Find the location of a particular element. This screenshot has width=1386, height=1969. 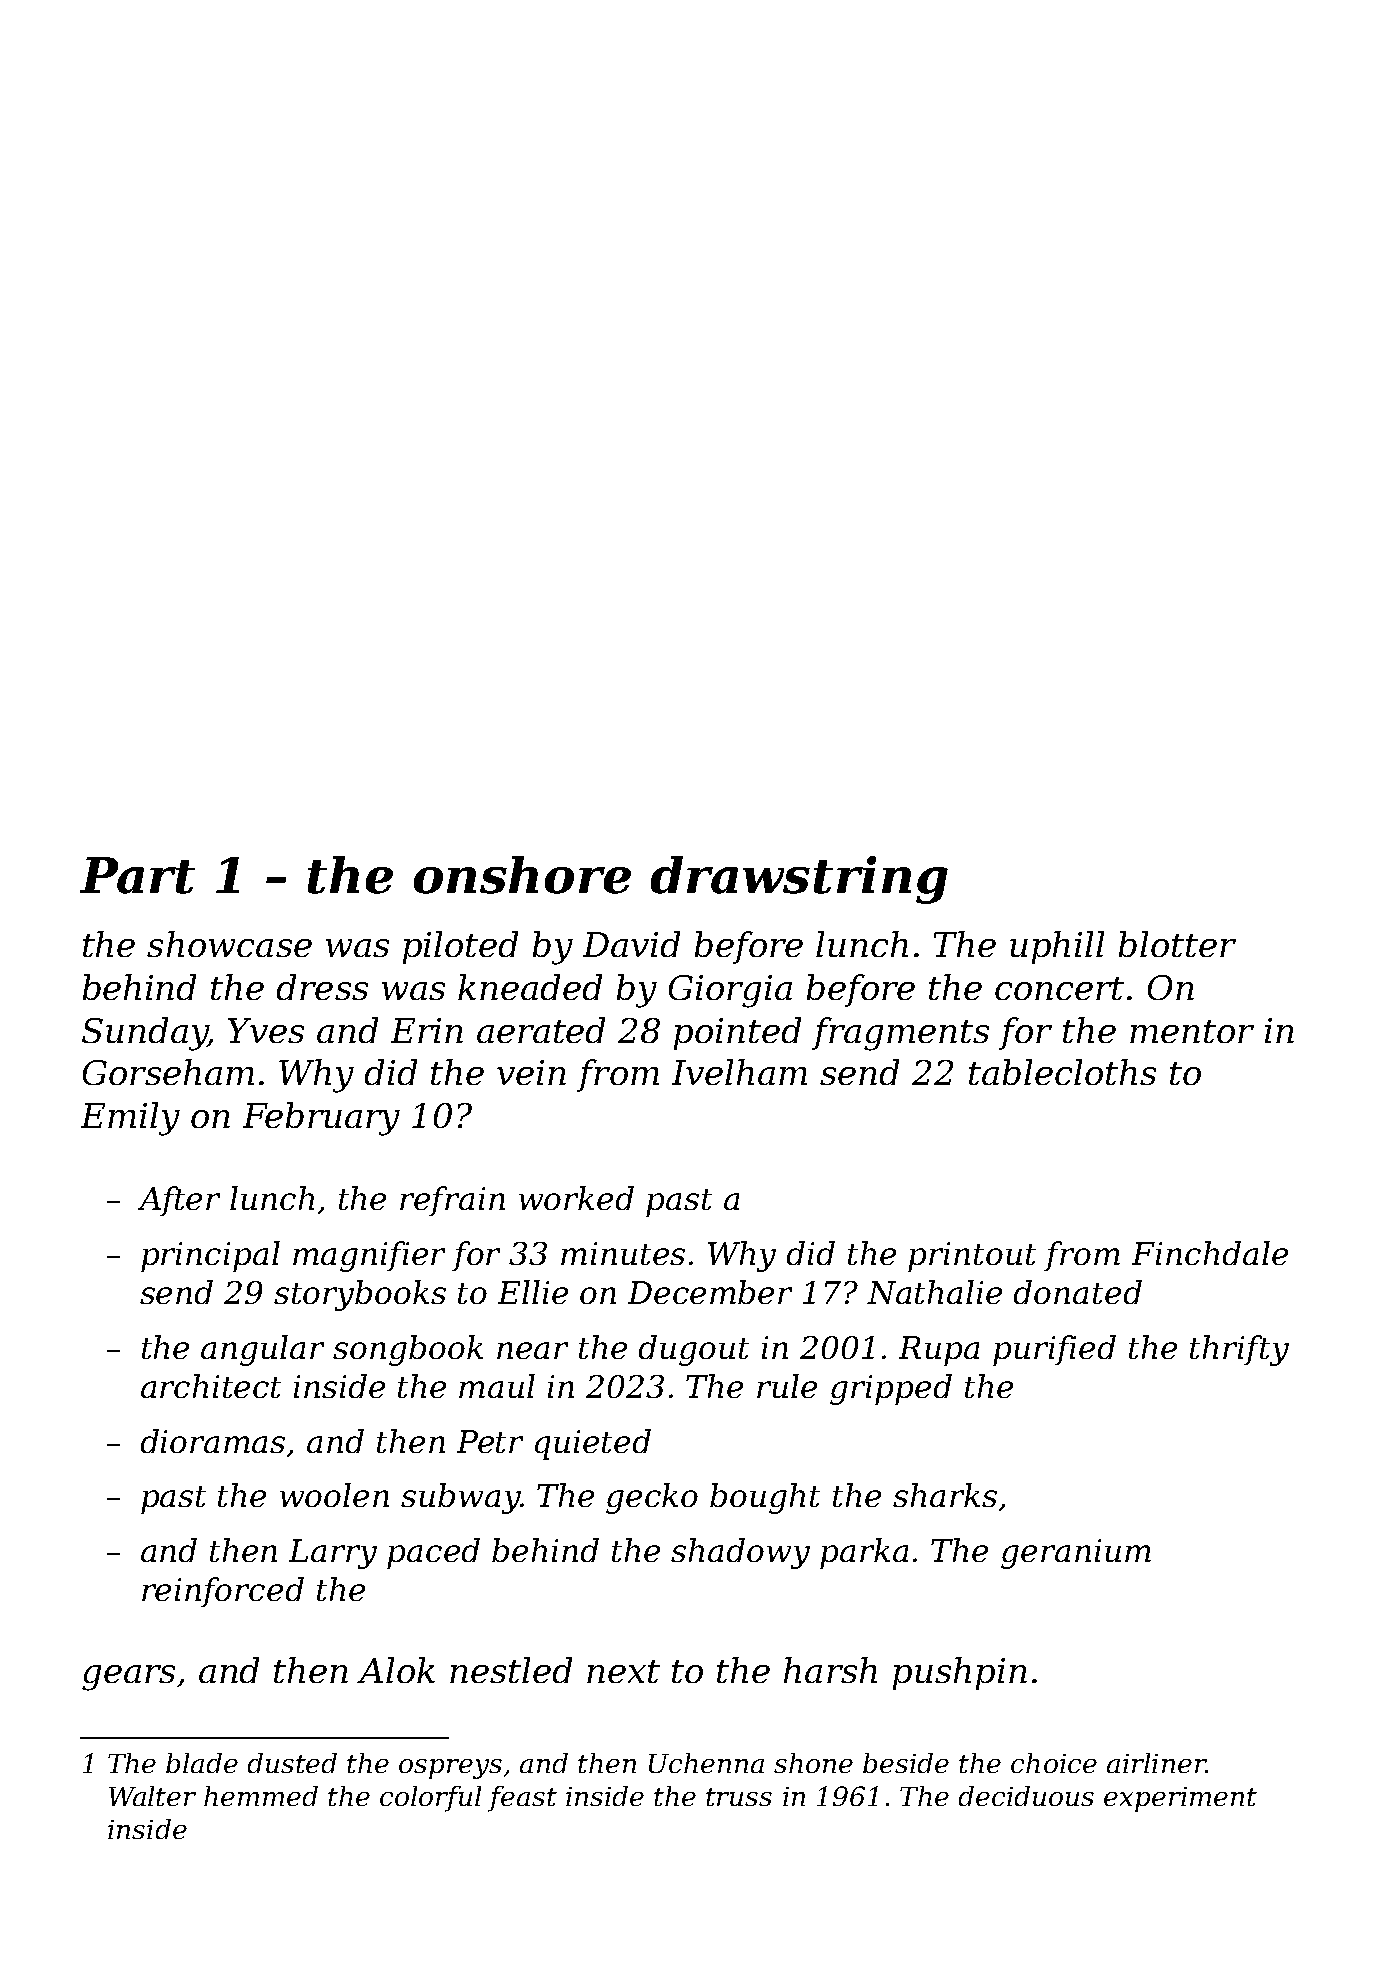

drawstring is located at coordinates (799, 880).
